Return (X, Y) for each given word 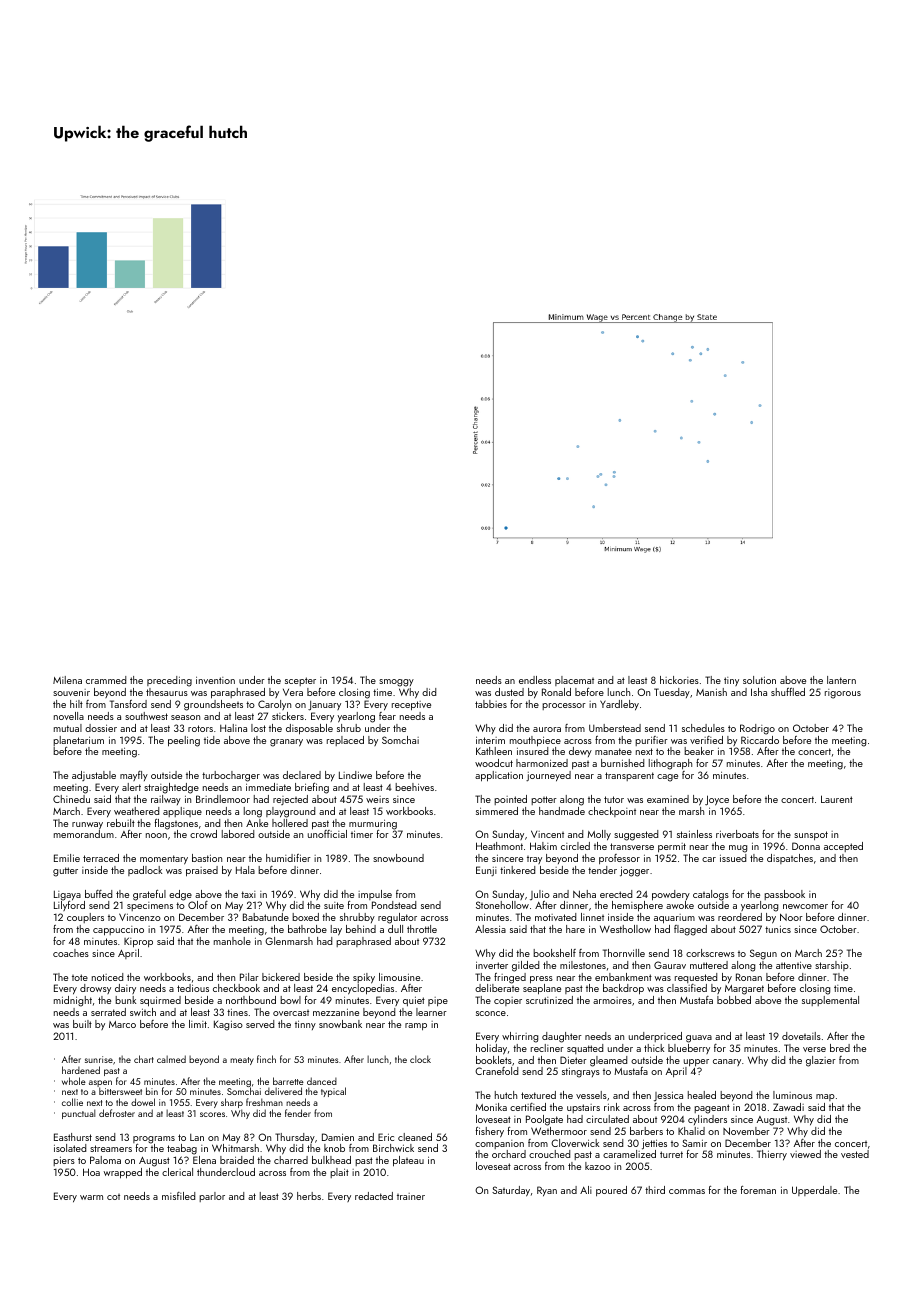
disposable (309, 729)
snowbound (398, 858)
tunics (778, 929)
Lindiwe (355, 775)
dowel (143, 1102)
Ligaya (67, 895)
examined (668, 799)
